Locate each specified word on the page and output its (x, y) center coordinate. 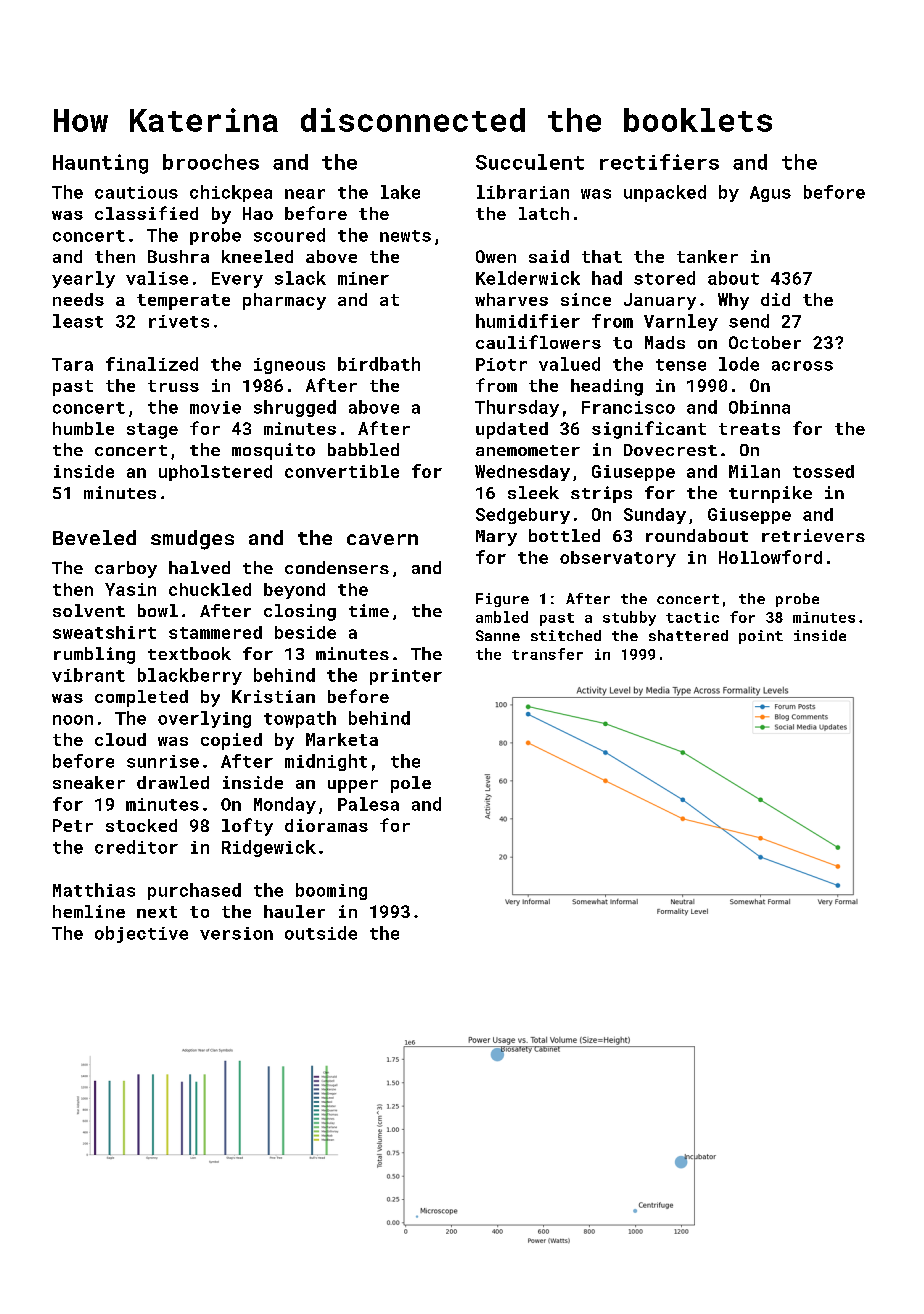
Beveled (94, 537)
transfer (547, 654)
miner (363, 278)
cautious (136, 192)
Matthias (94, 890)
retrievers (813, 535)
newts (405, 236)
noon (73, 720)
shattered (688, 635)
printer (406, 677)
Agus (770, 194)
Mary (496, 538)
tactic (692, 617)
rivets (179, 321)
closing (300, 612)
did (775, 299)
